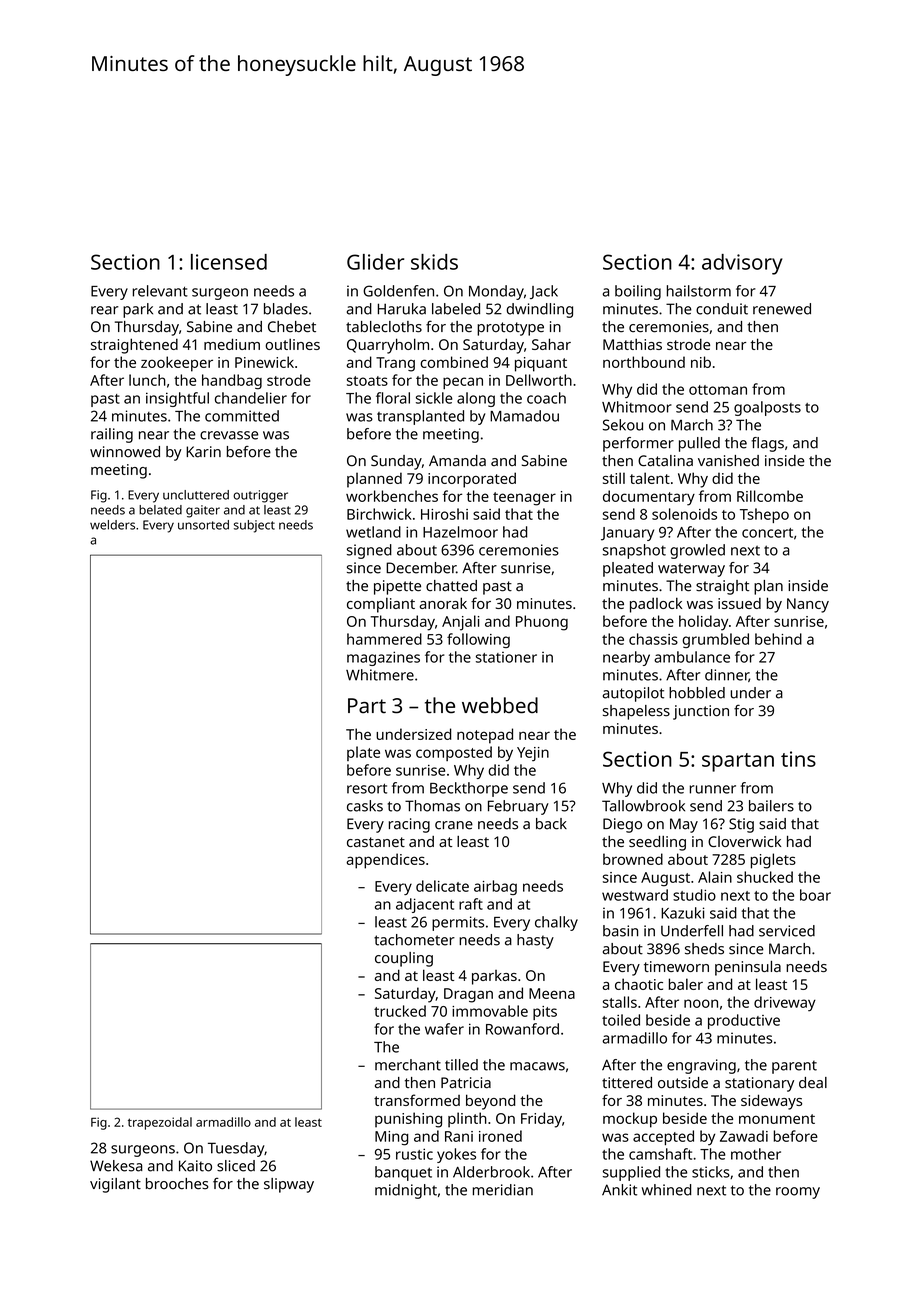 The image size is (924, 1308). I want to click on monument, so click(777, 1119).
